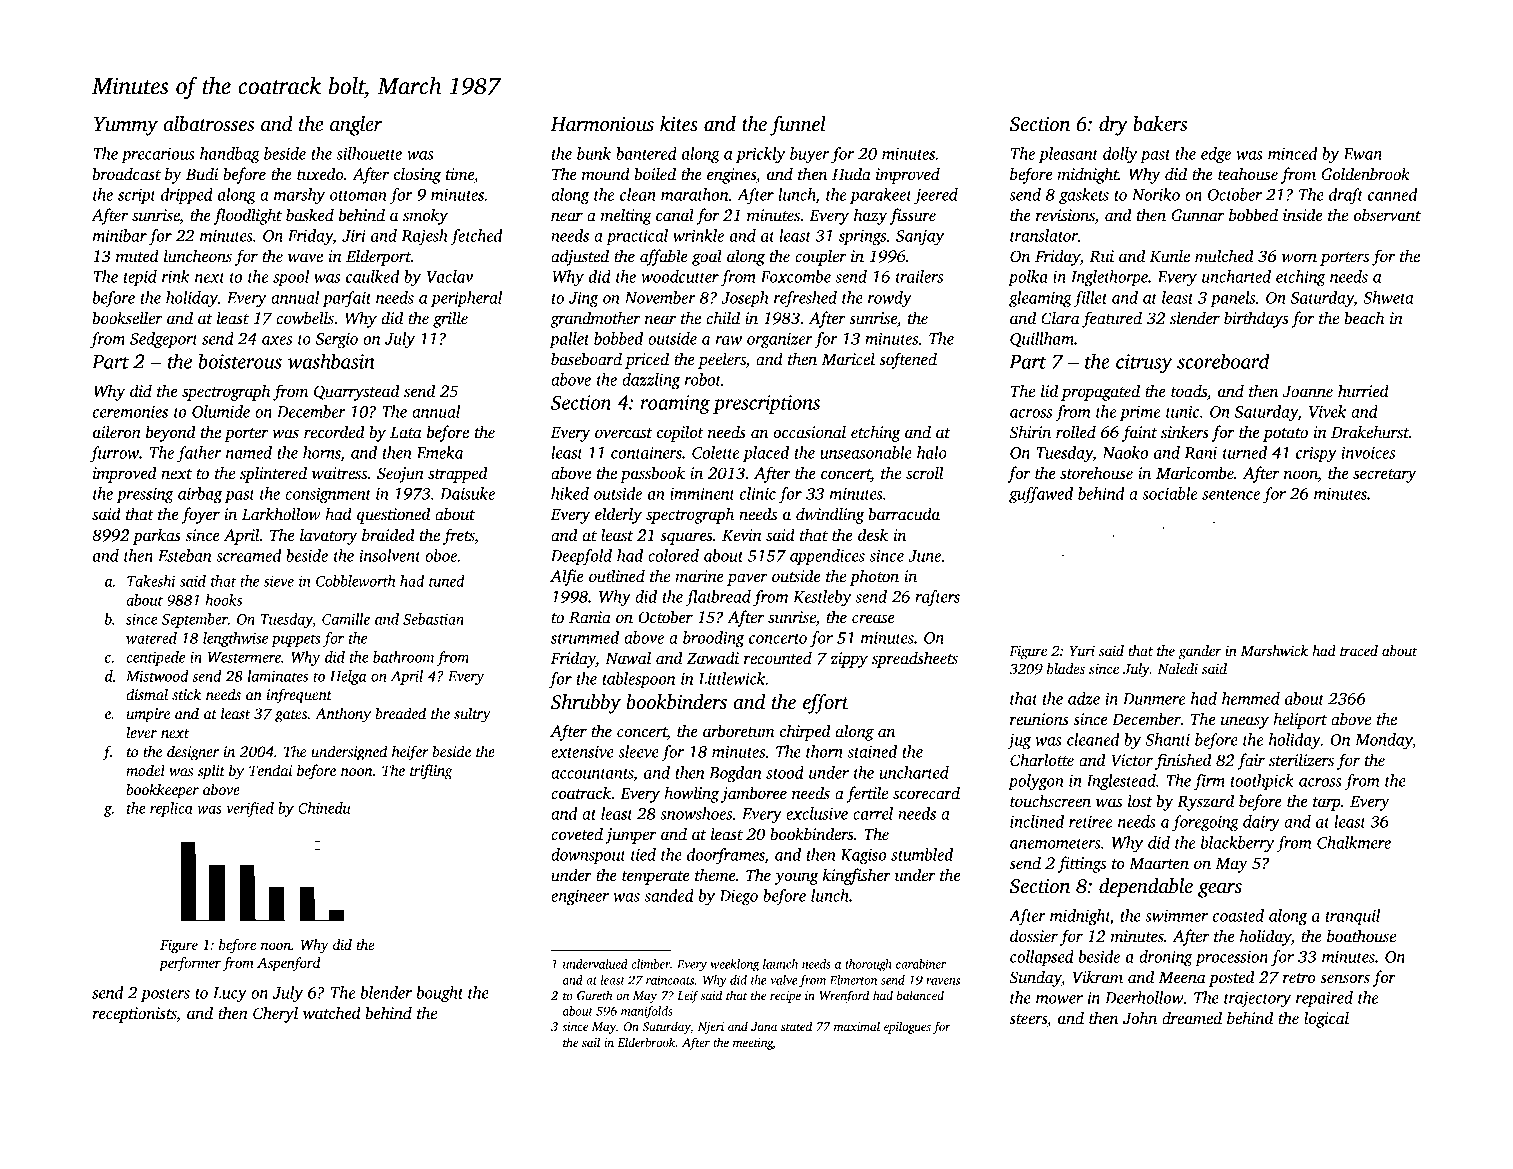  What do you see at coordinates (117, 432) in the document?
I see `aileron` at bounding box center [117, 432].
